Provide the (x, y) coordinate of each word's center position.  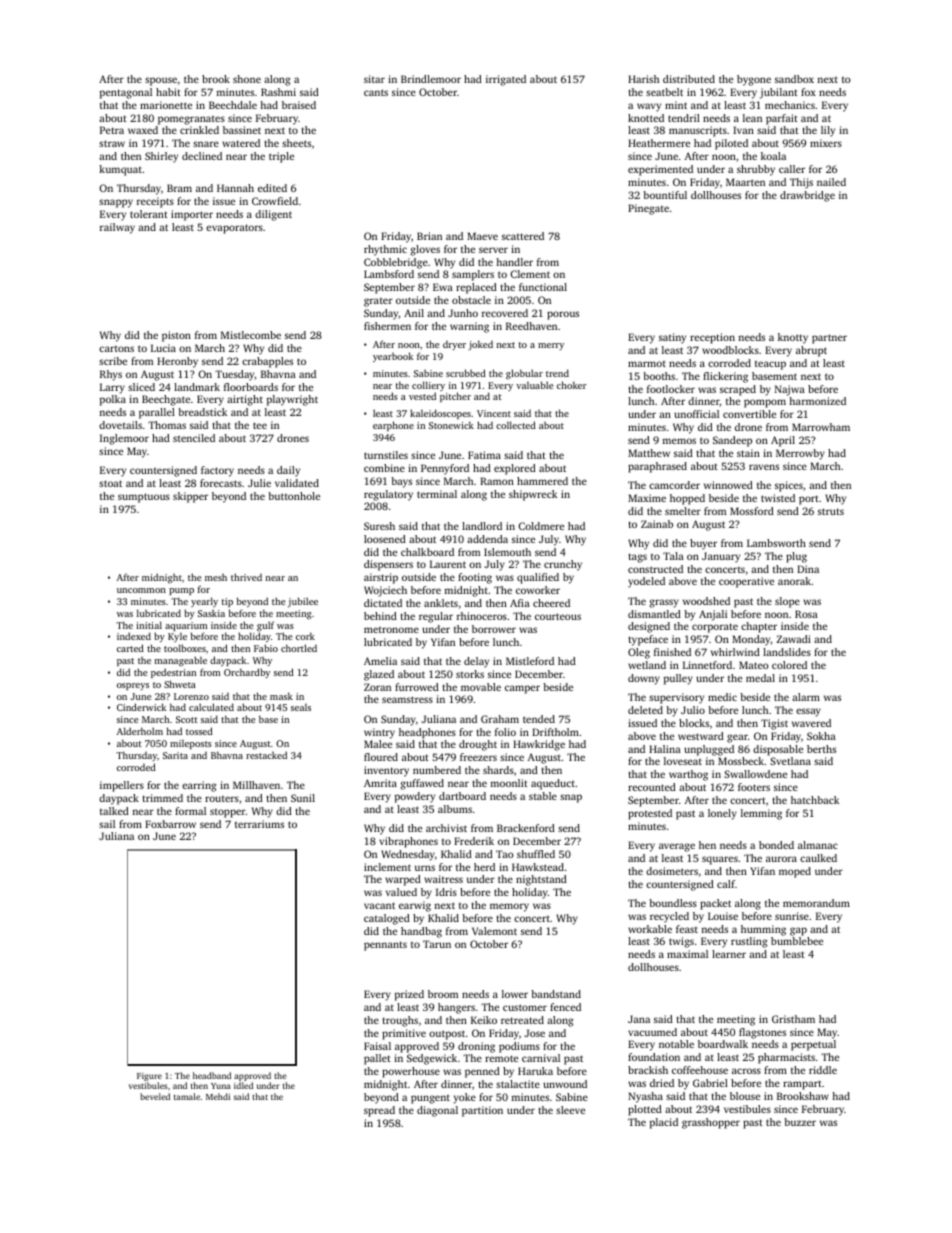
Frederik (474, 841)
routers (222, 799)
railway (117, 228)
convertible (749, 414)
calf (726, 884)
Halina (665, 749)
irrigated (506, 80)
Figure (149, 1077)
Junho (463, 313)
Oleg (639, 653)
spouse (161, 81)
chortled (299, 648)
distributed (689, 79)
